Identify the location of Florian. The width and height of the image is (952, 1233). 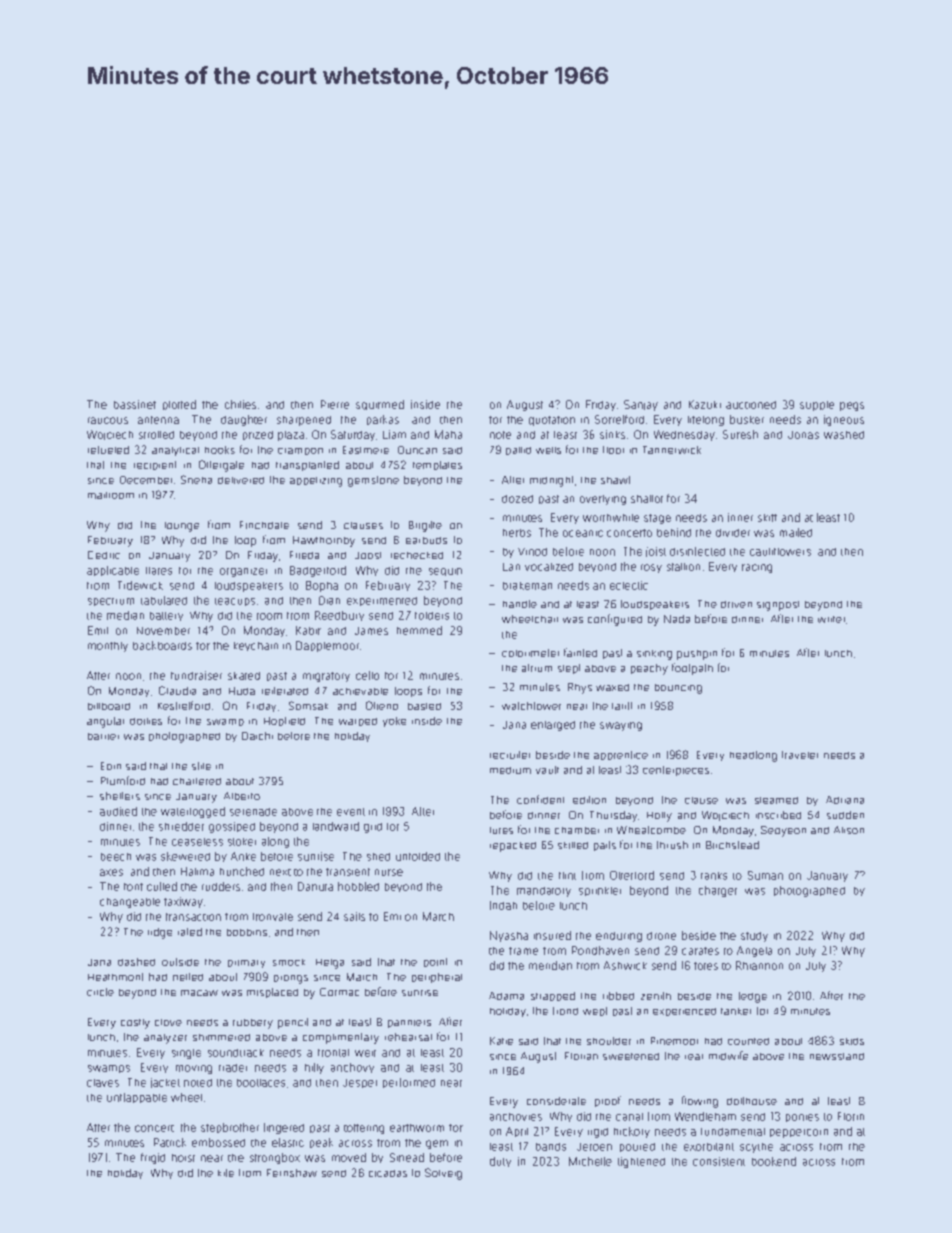
(581, 1056).
